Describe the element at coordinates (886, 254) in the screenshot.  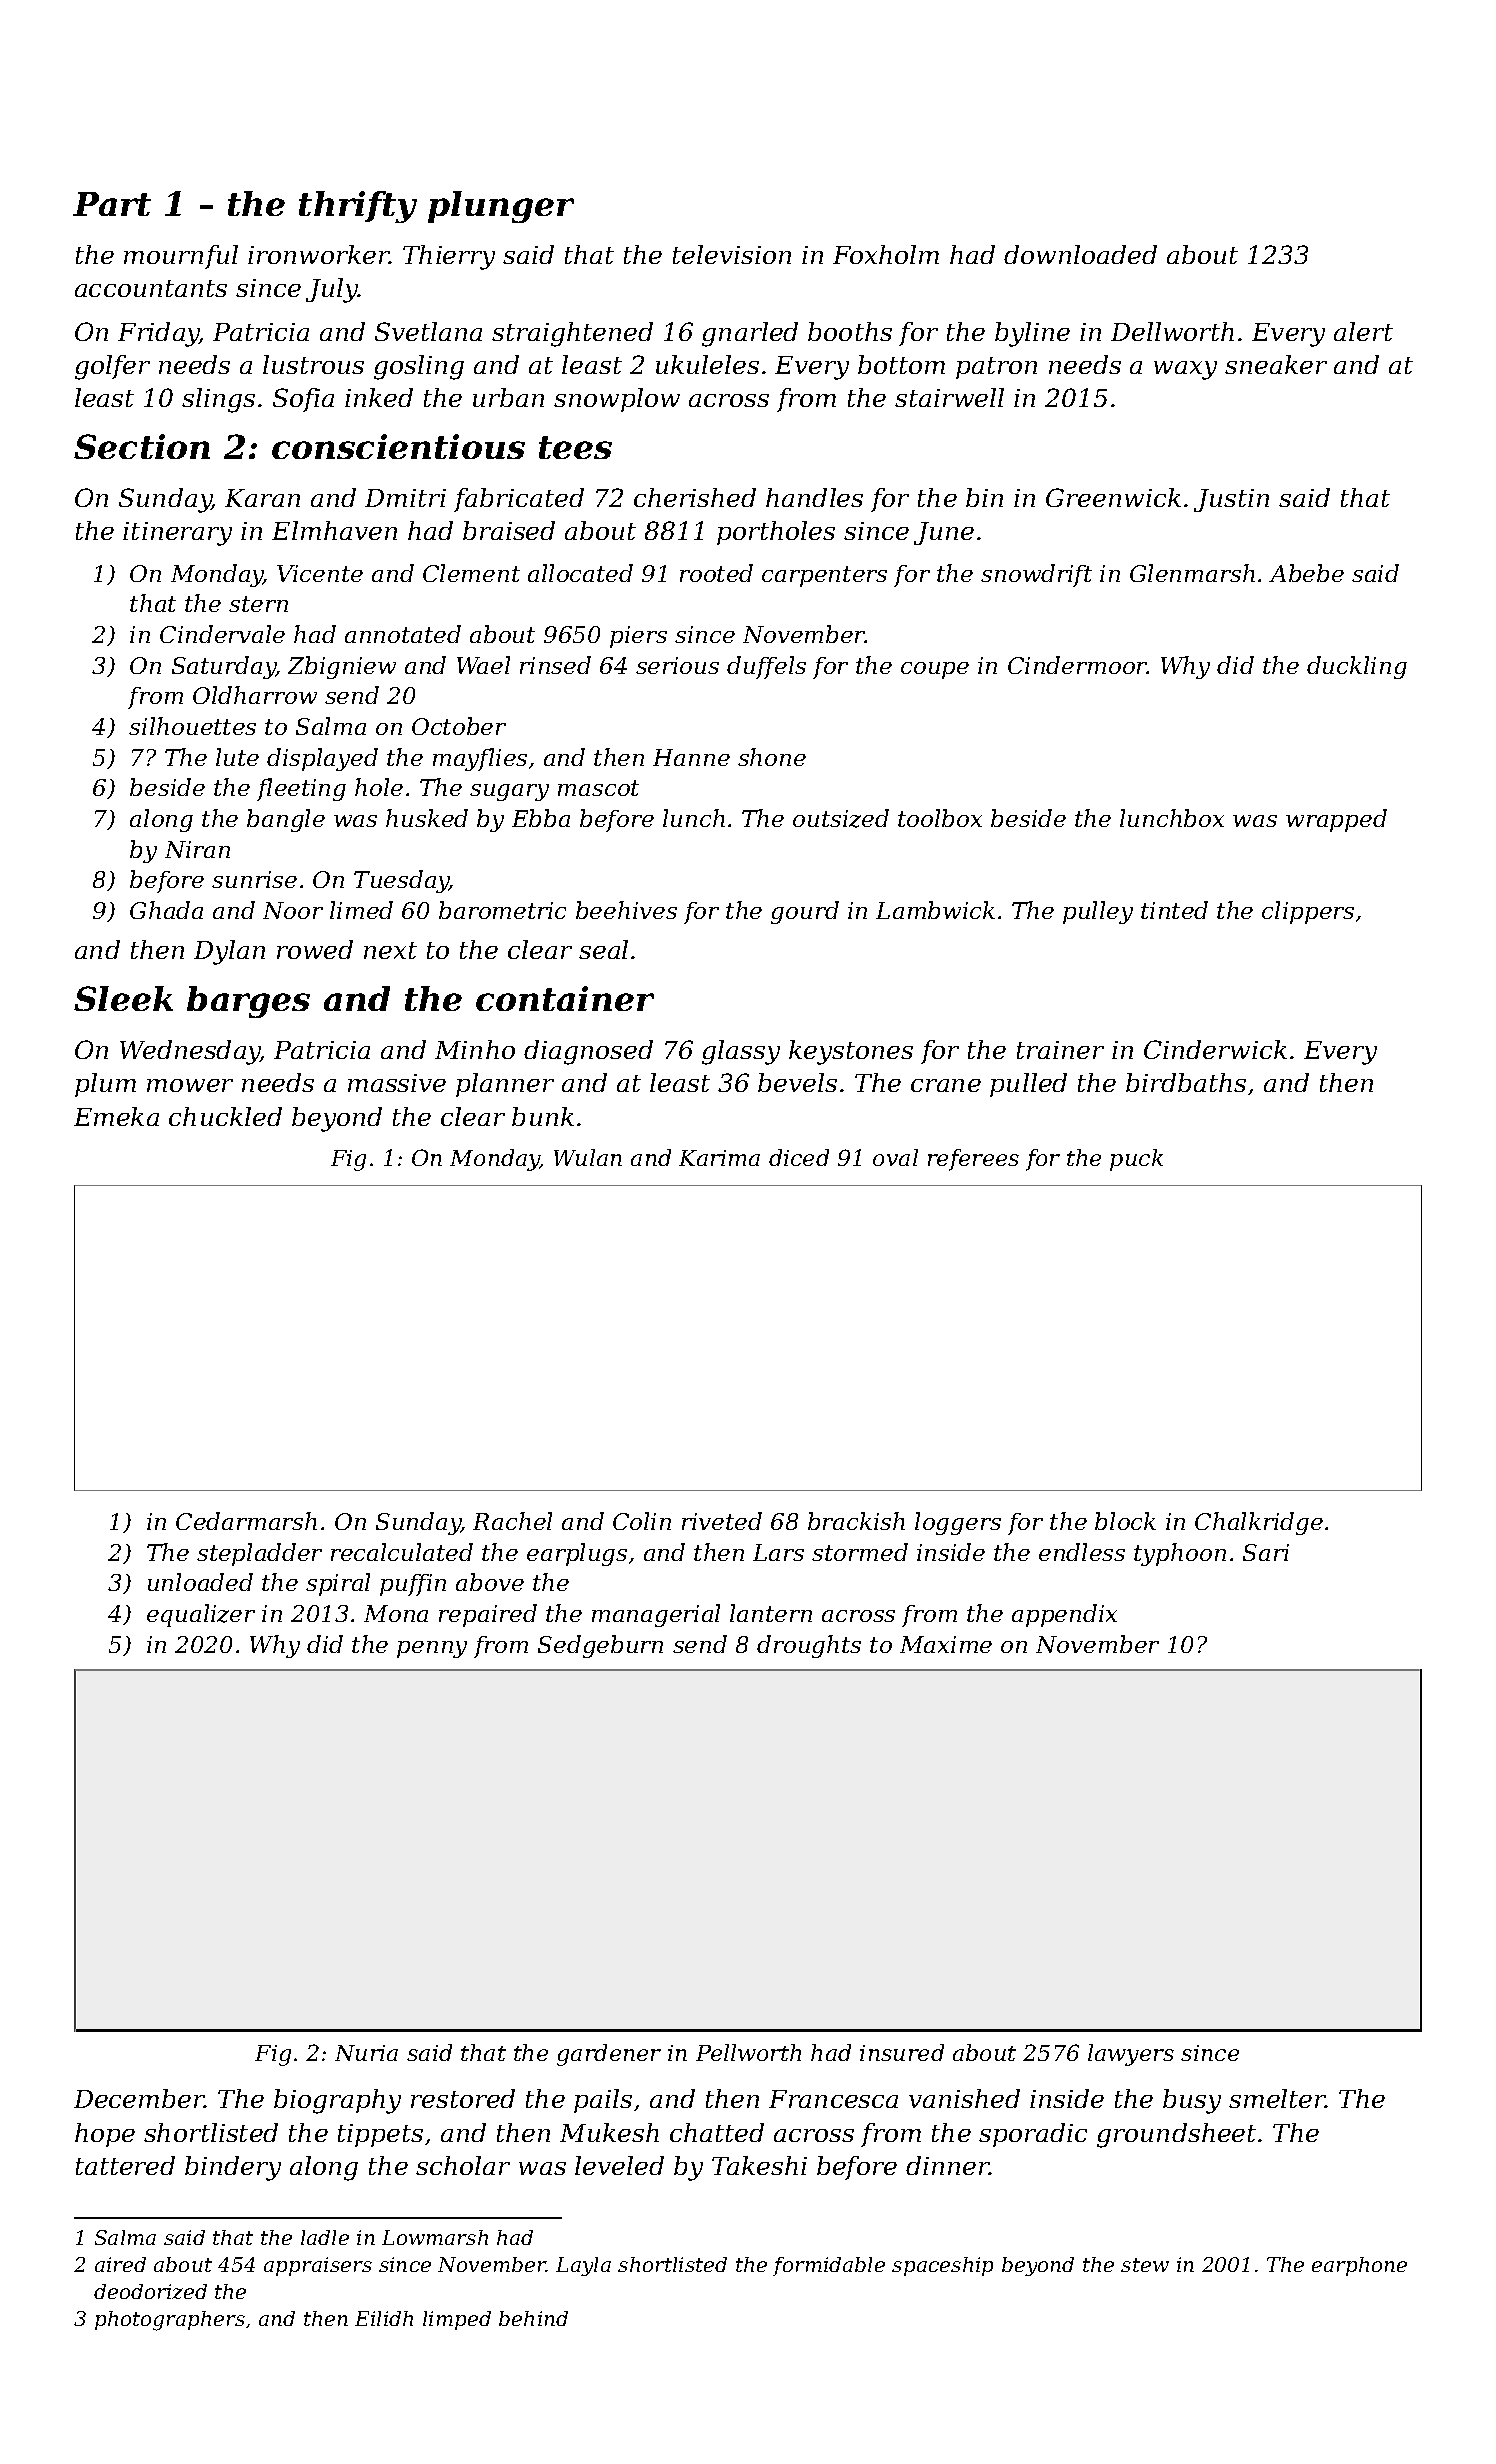
I see `Foxholm` at that location.
